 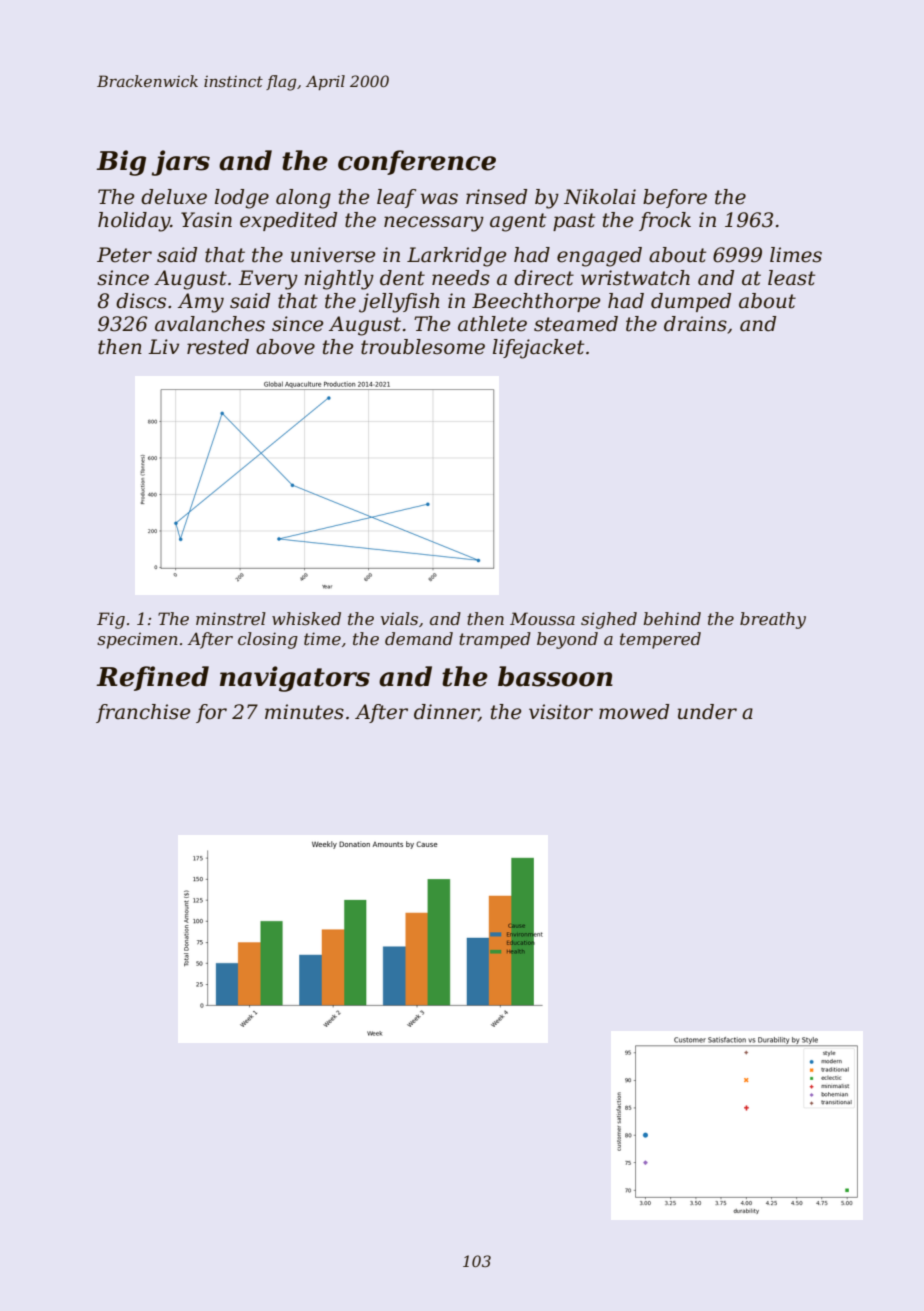 I want to click on Moussa, so click(x=542, y=618).
